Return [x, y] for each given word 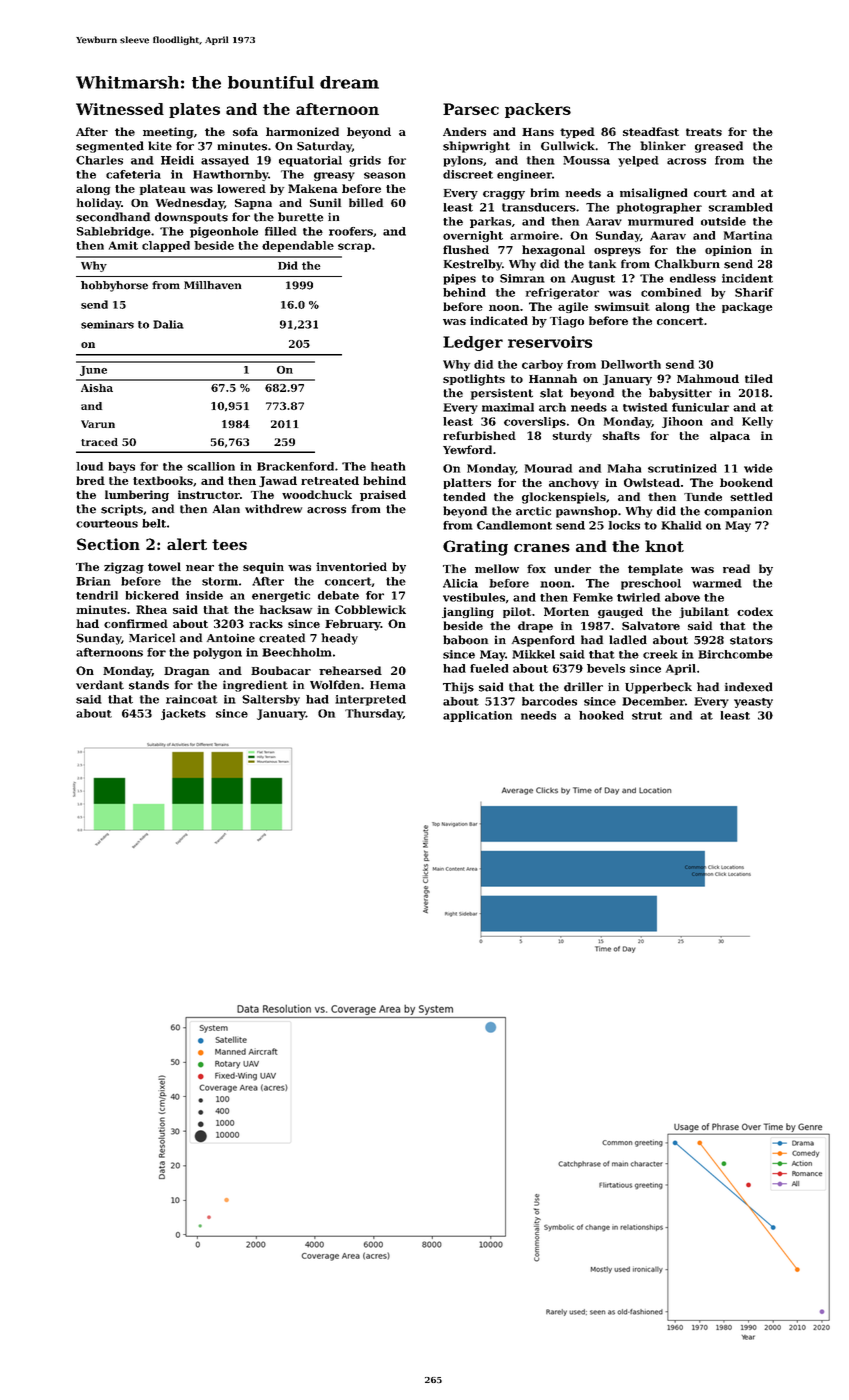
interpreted [370, 700]
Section [108, 544]
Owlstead [652, 482]
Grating [475, 548]
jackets [183, 714]
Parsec [471, 109]
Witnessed [120, 109]
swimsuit [622, 306]
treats [704, 132]
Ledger [473, 343]
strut [647, 716]
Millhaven [213, 285]
